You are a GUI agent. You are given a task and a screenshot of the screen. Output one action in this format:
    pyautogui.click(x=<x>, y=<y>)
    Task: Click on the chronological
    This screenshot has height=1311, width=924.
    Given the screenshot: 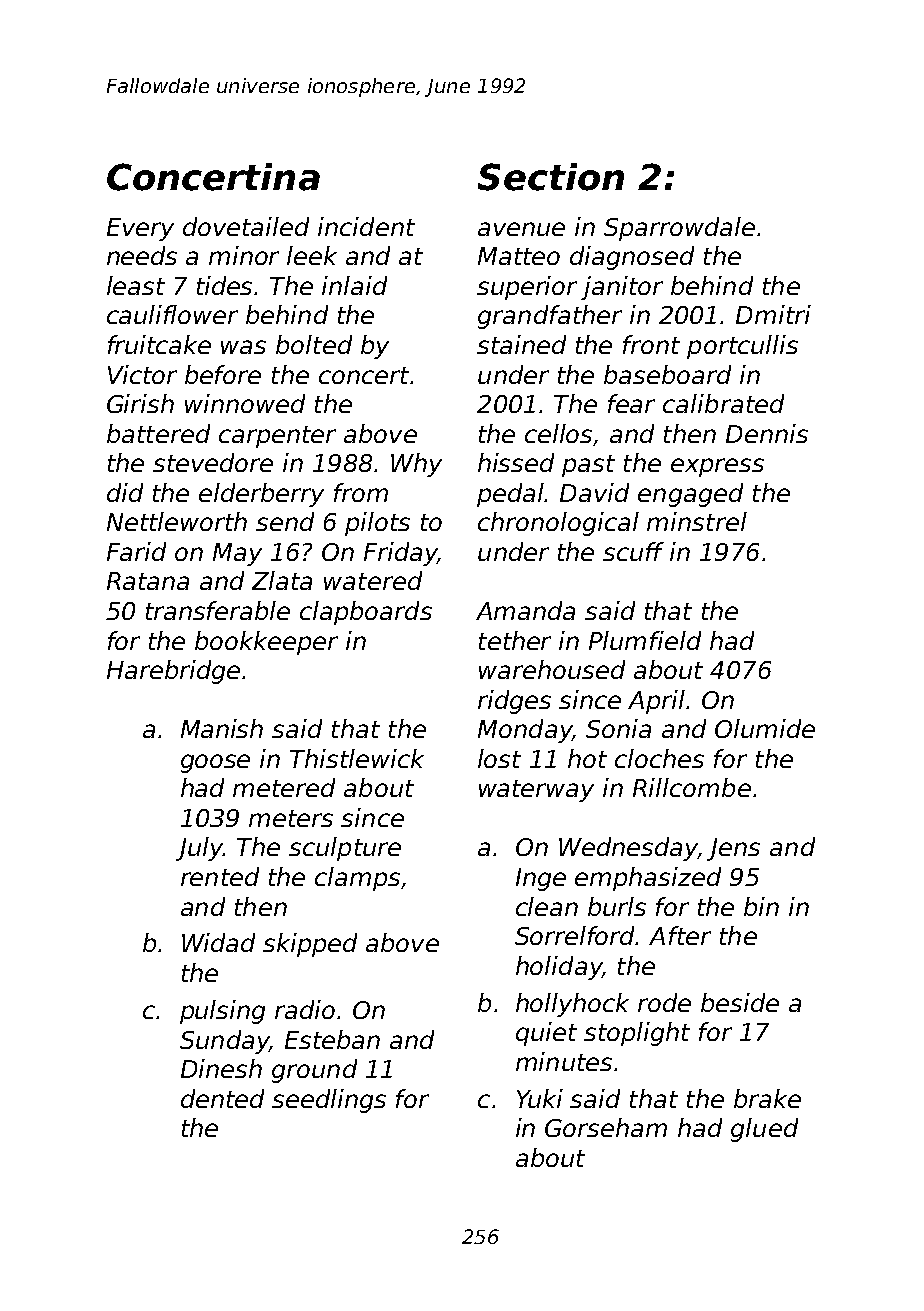 What is the action you would take?
    pyautogui.click(x=558, y=524)
